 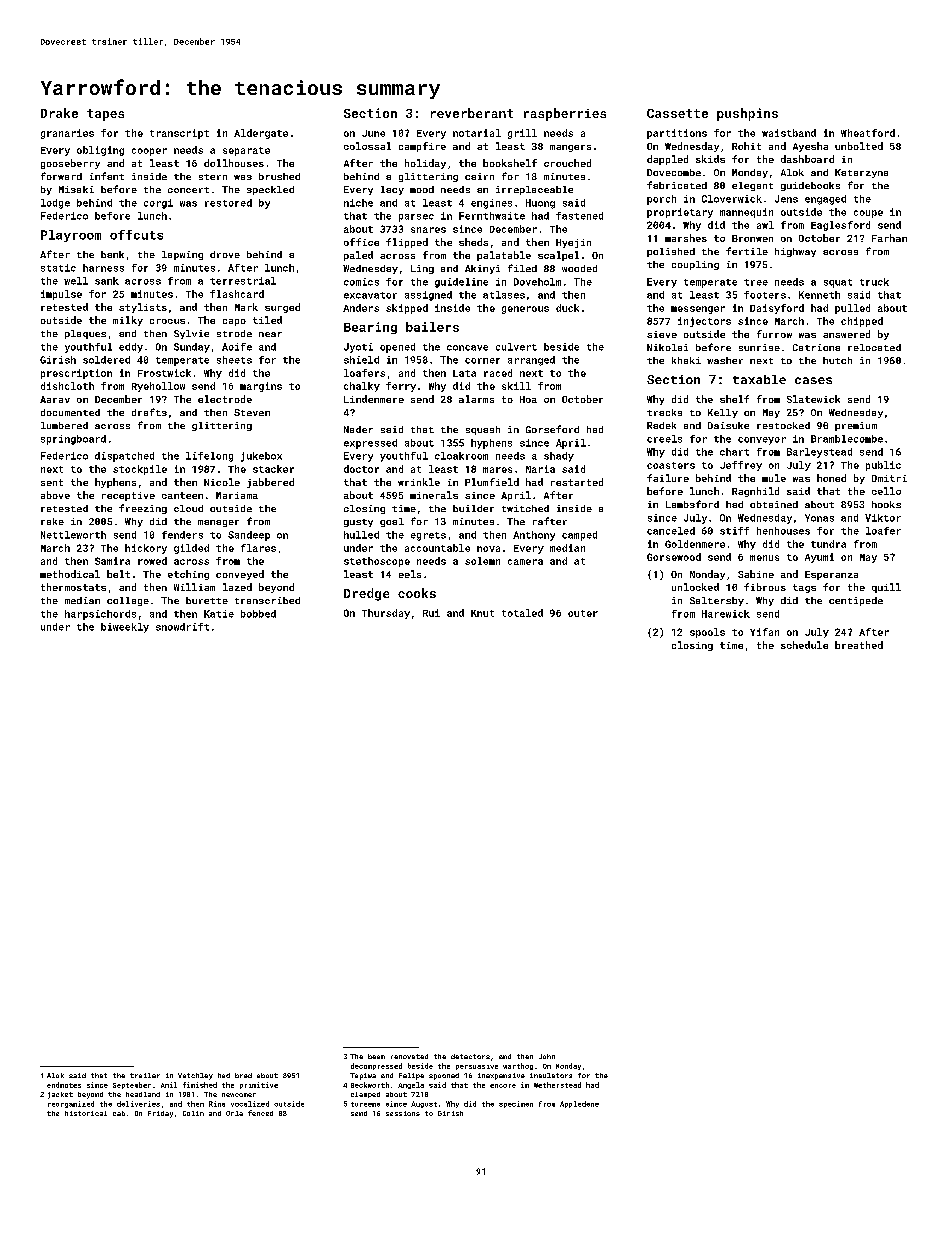 I want to click on polished, so click(x=671, y=252).
